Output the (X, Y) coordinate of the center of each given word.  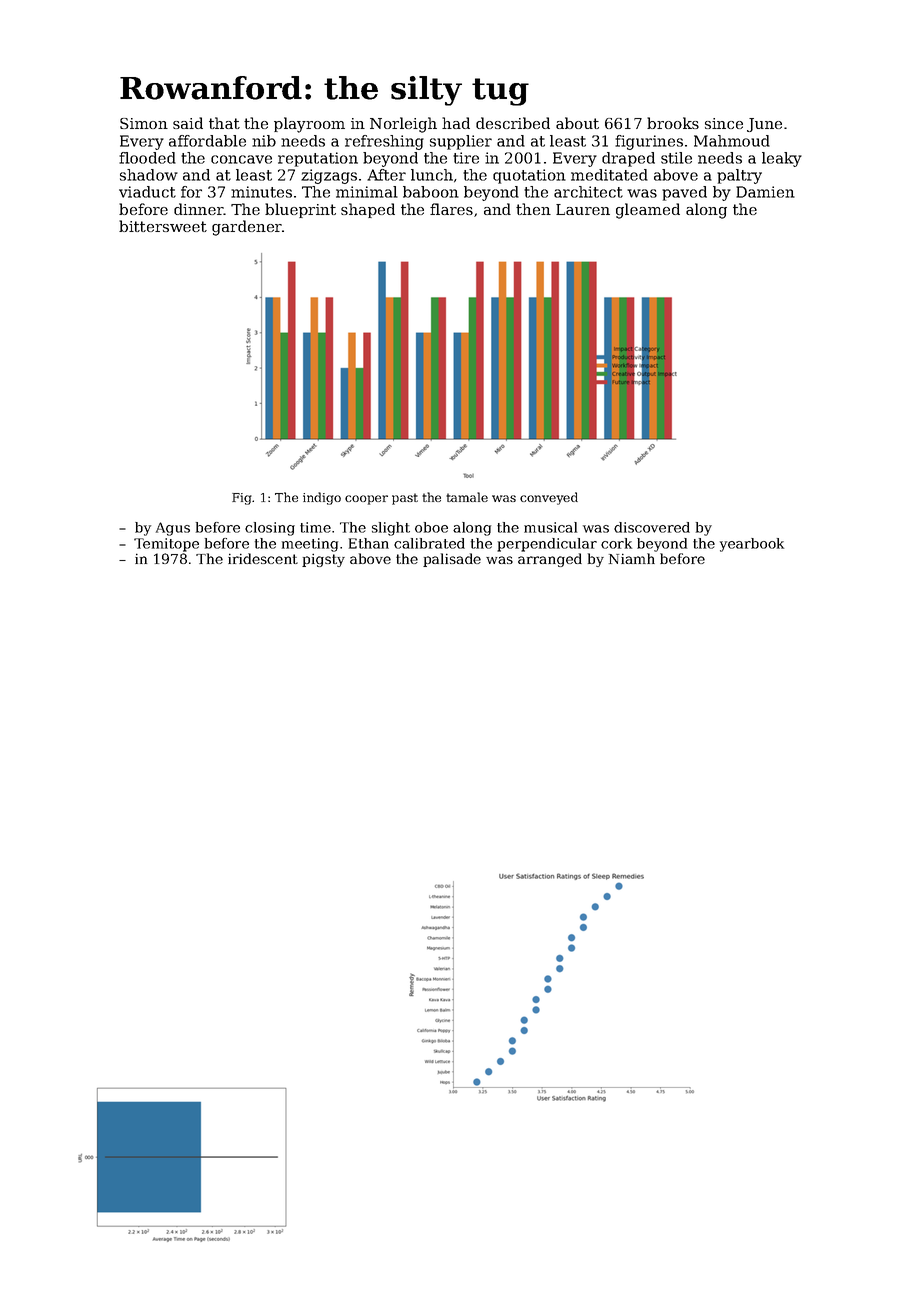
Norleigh (403, 125)
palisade (452, 560)
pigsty (323, 560)
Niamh (632, 558)
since (724, 123)
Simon (144, 123)
